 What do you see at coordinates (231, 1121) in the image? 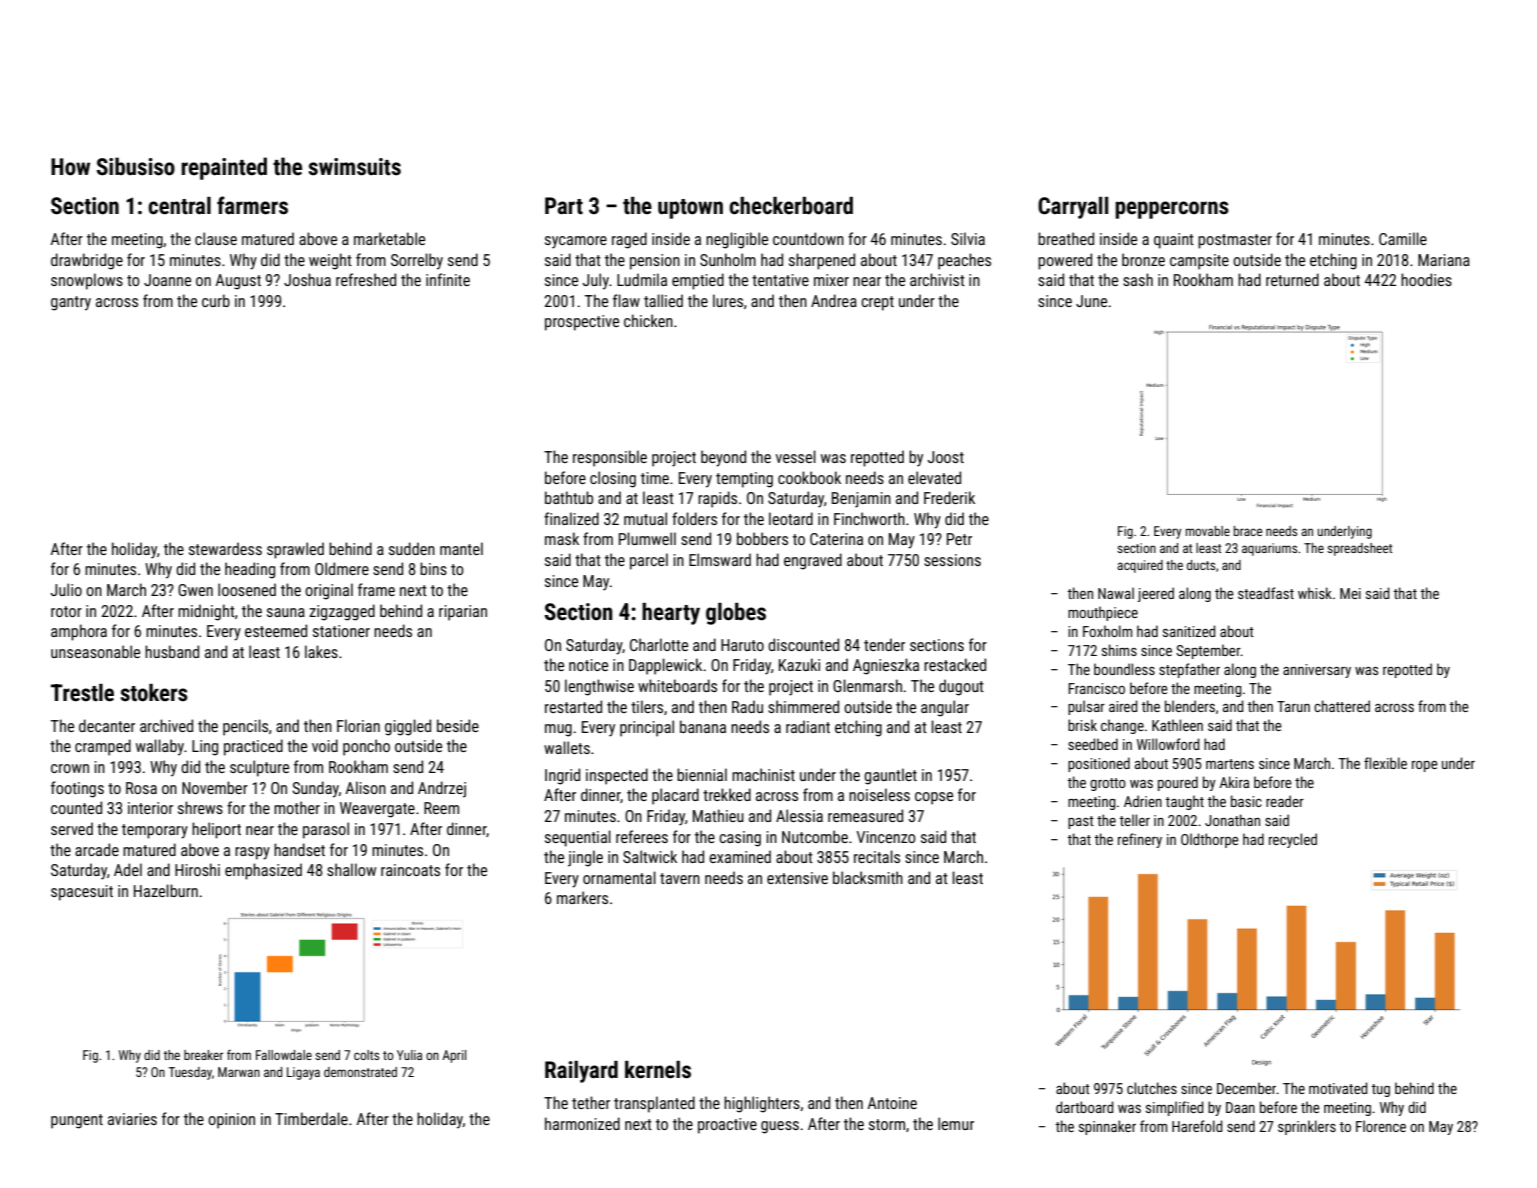
I see `opinion` at bounding box center [231, 1121].
